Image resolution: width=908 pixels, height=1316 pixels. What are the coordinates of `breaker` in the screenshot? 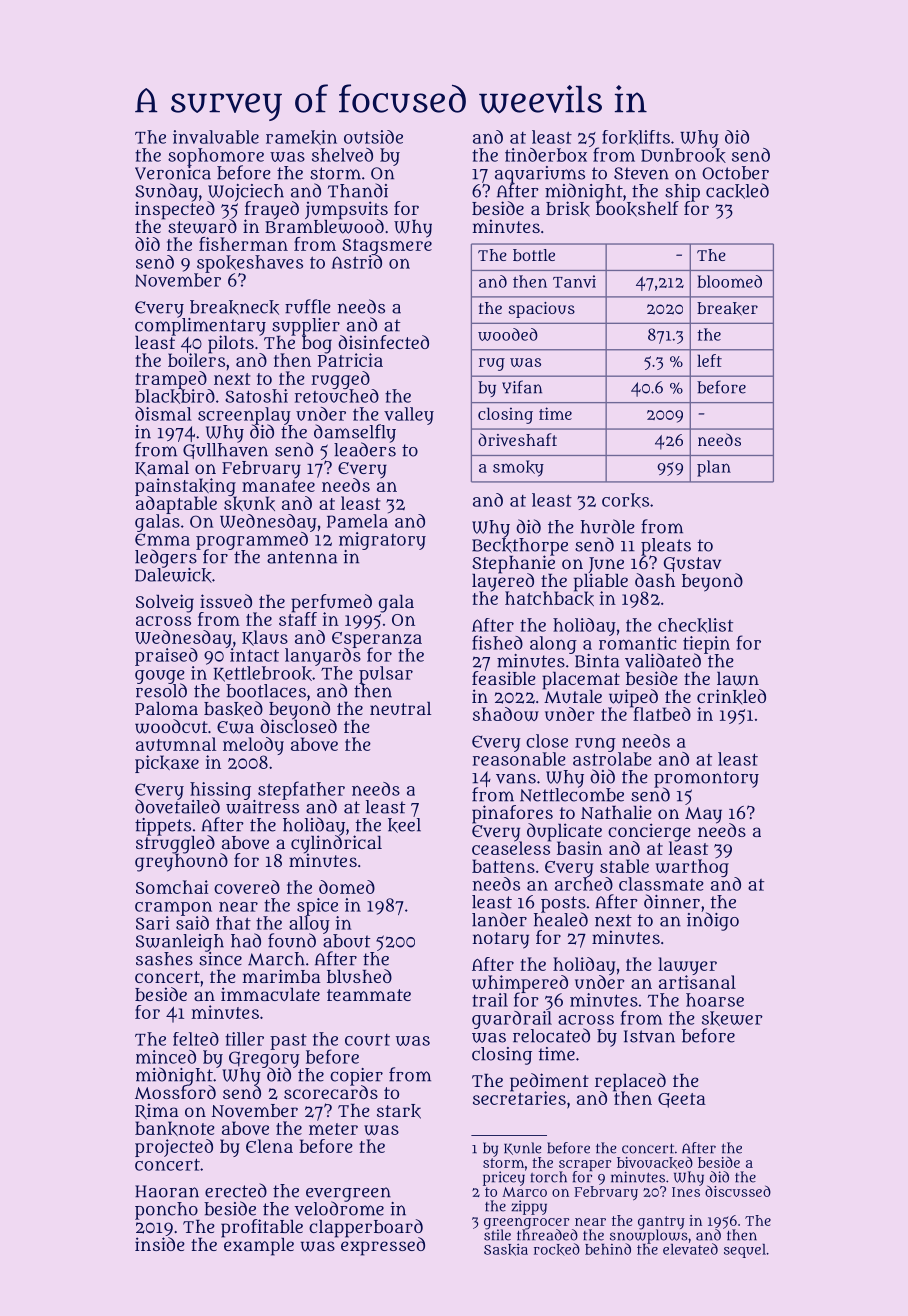 It's located at (727, 309).
